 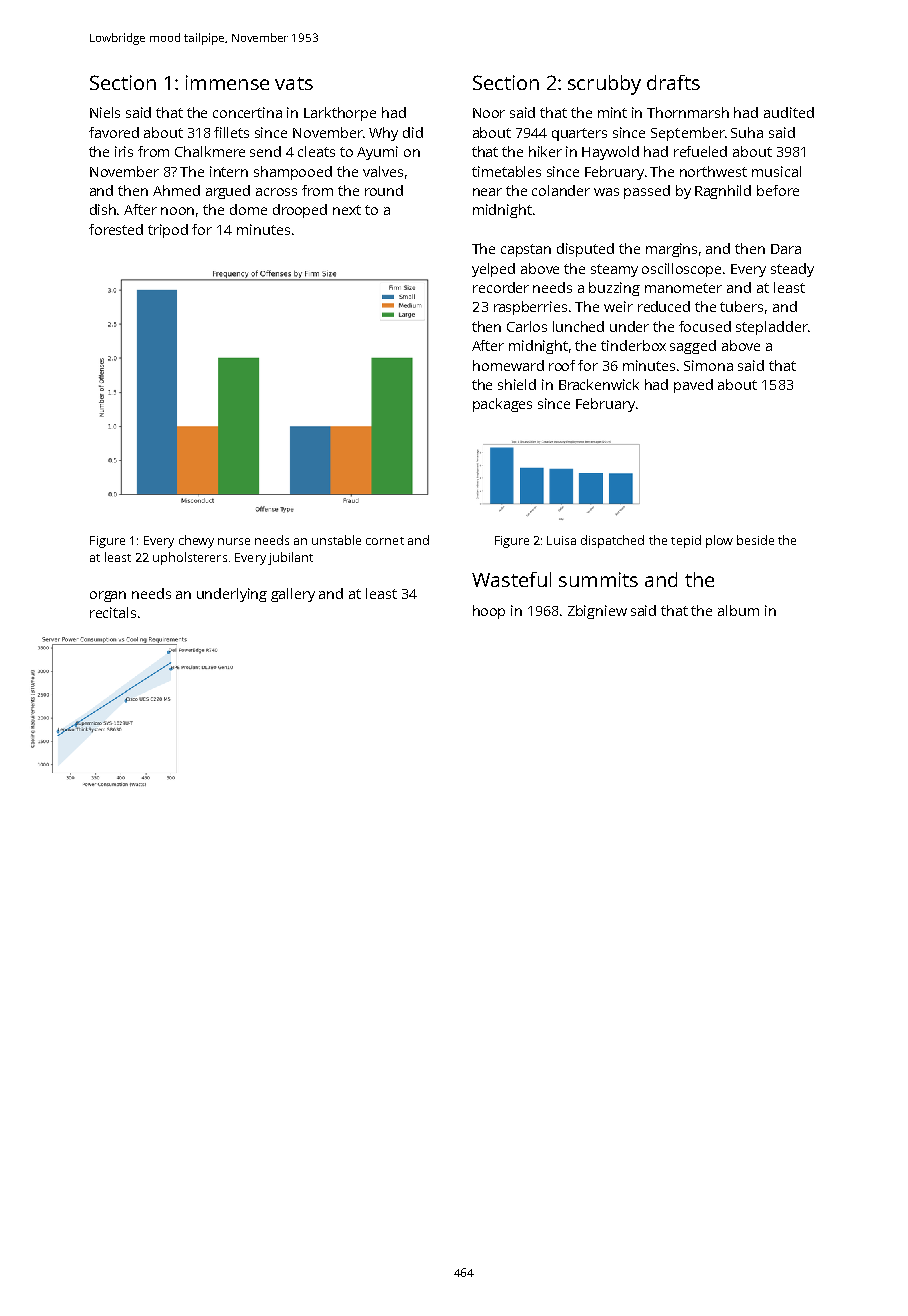 I want to click on paved, so click(x=693, y=386).
